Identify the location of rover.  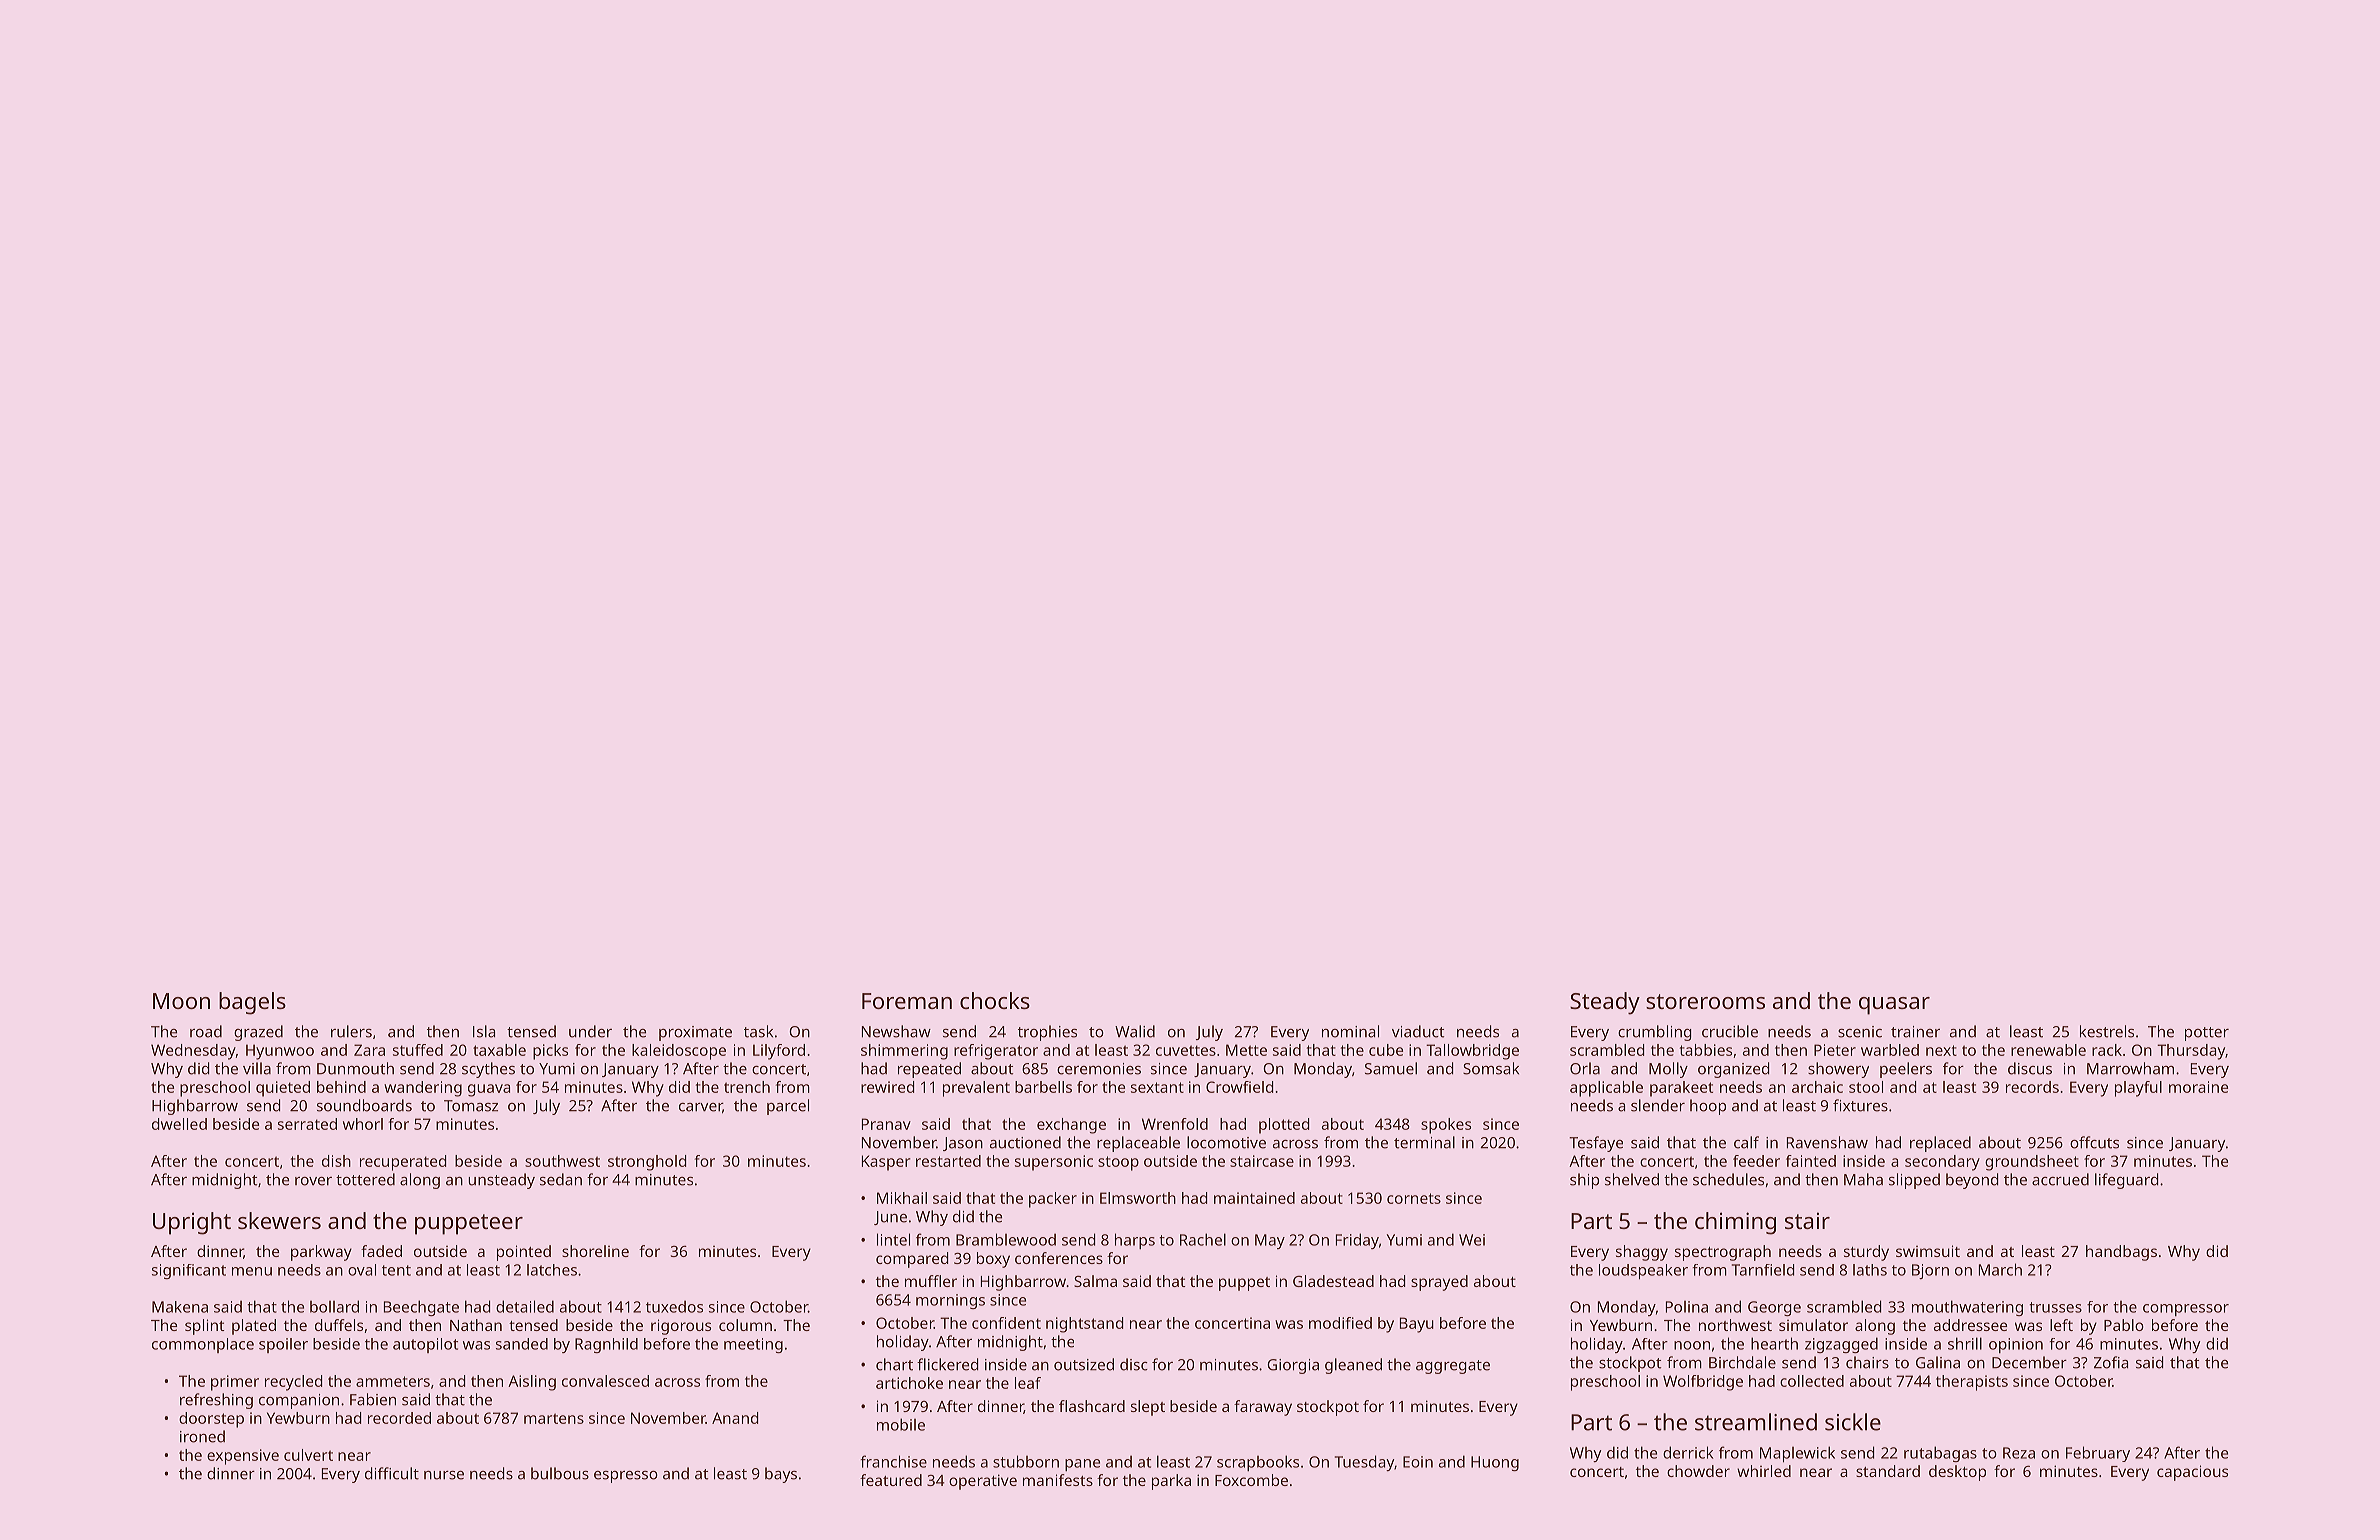
(313, 1181).
